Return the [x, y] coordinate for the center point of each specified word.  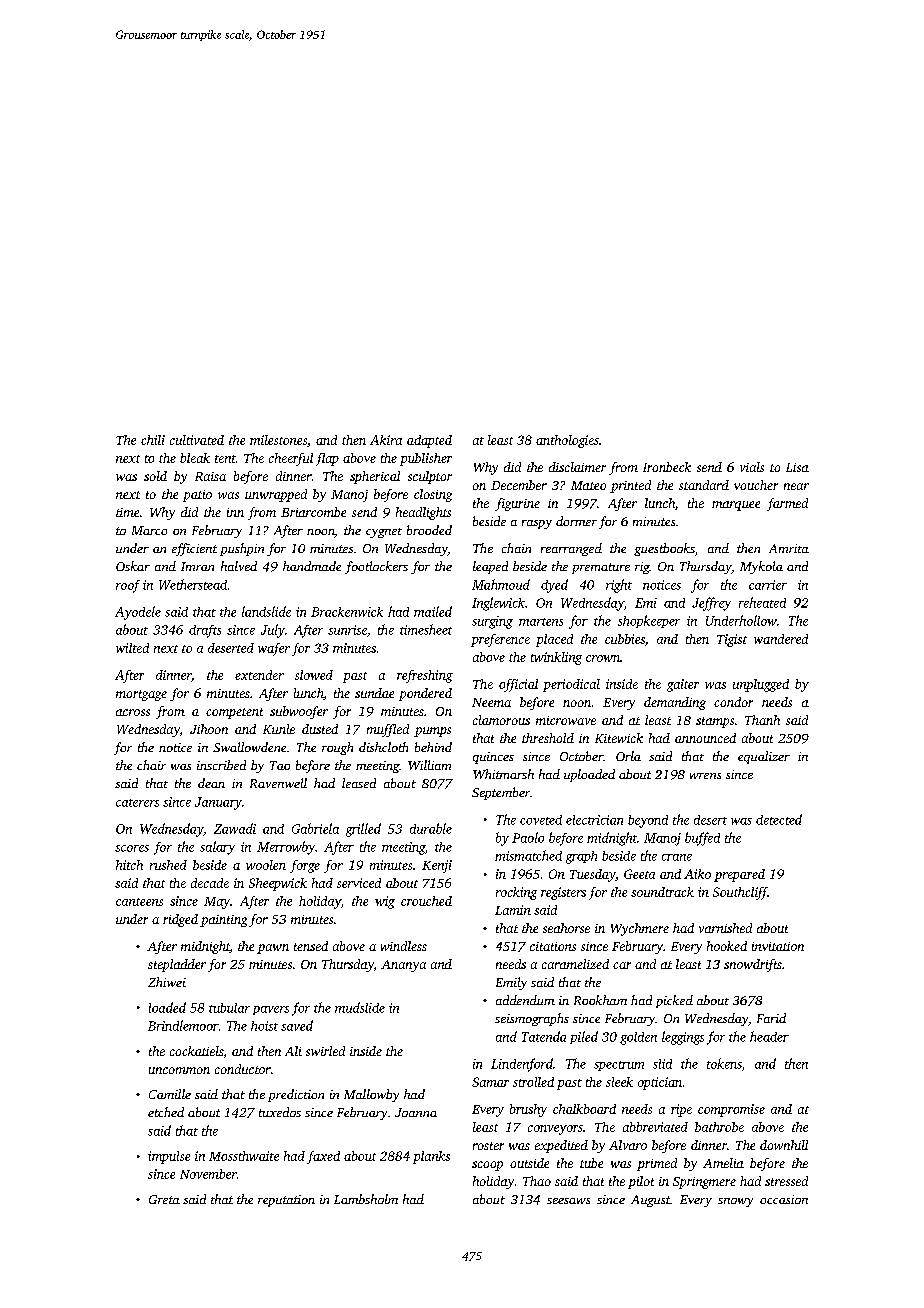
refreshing [425, 676]
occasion [784, 1199]
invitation [778, 946]
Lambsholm [366, 1199]
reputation [286, 1201]
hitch [129, 865]
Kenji [437, 866]
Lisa [797, 467]
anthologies [567, 441]
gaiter [683, 685]
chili [153, 440]
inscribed [221, 765]
